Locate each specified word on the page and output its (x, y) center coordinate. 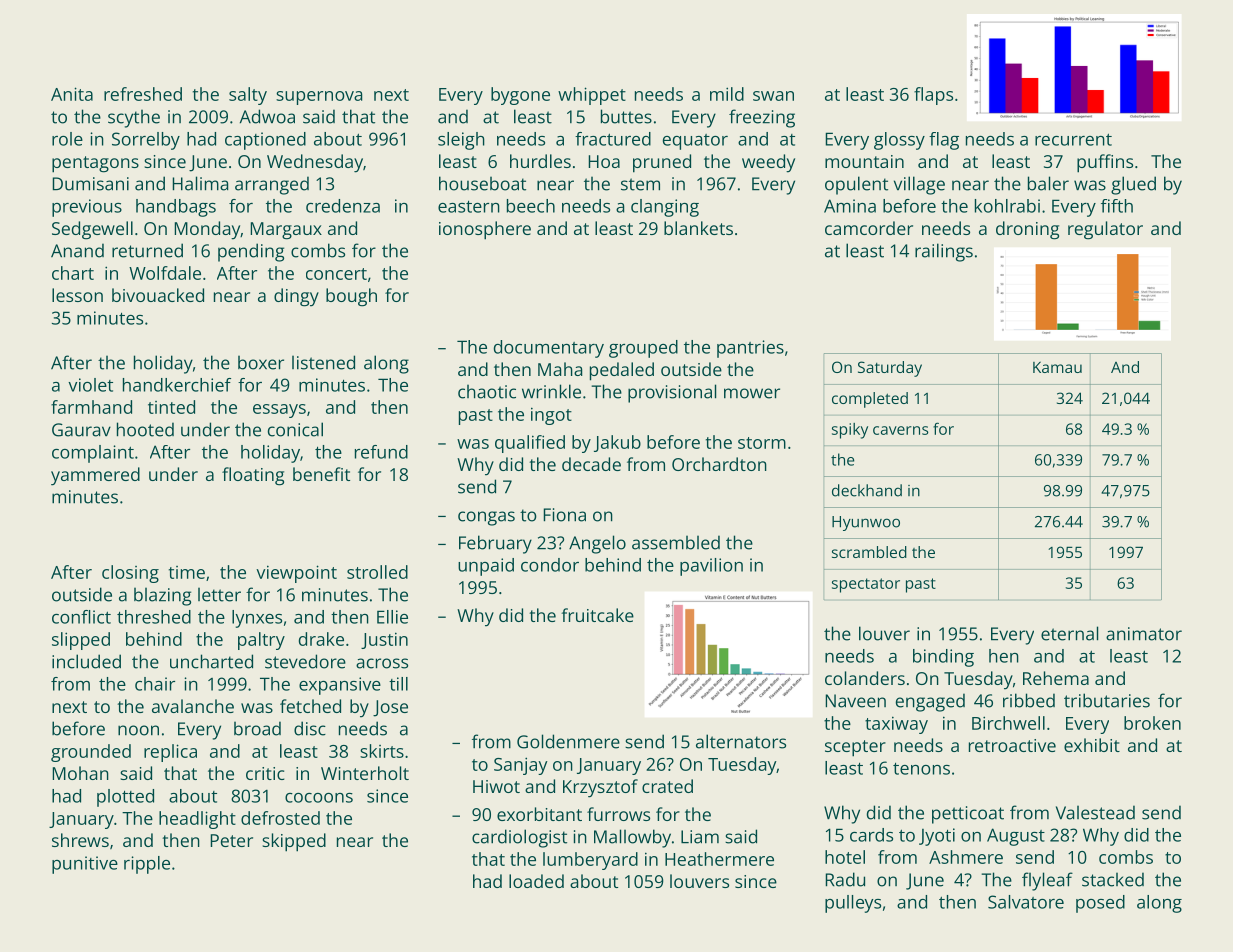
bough (351, 297)
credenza (343, 206)
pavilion (711, 567)
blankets (698, 228)
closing (130, 574)
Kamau (1057, 367)
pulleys (853, 904)
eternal (1069, 633)
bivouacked (158, 295)
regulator (1105, 230)
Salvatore (1026, 902)
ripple (147, 865)
